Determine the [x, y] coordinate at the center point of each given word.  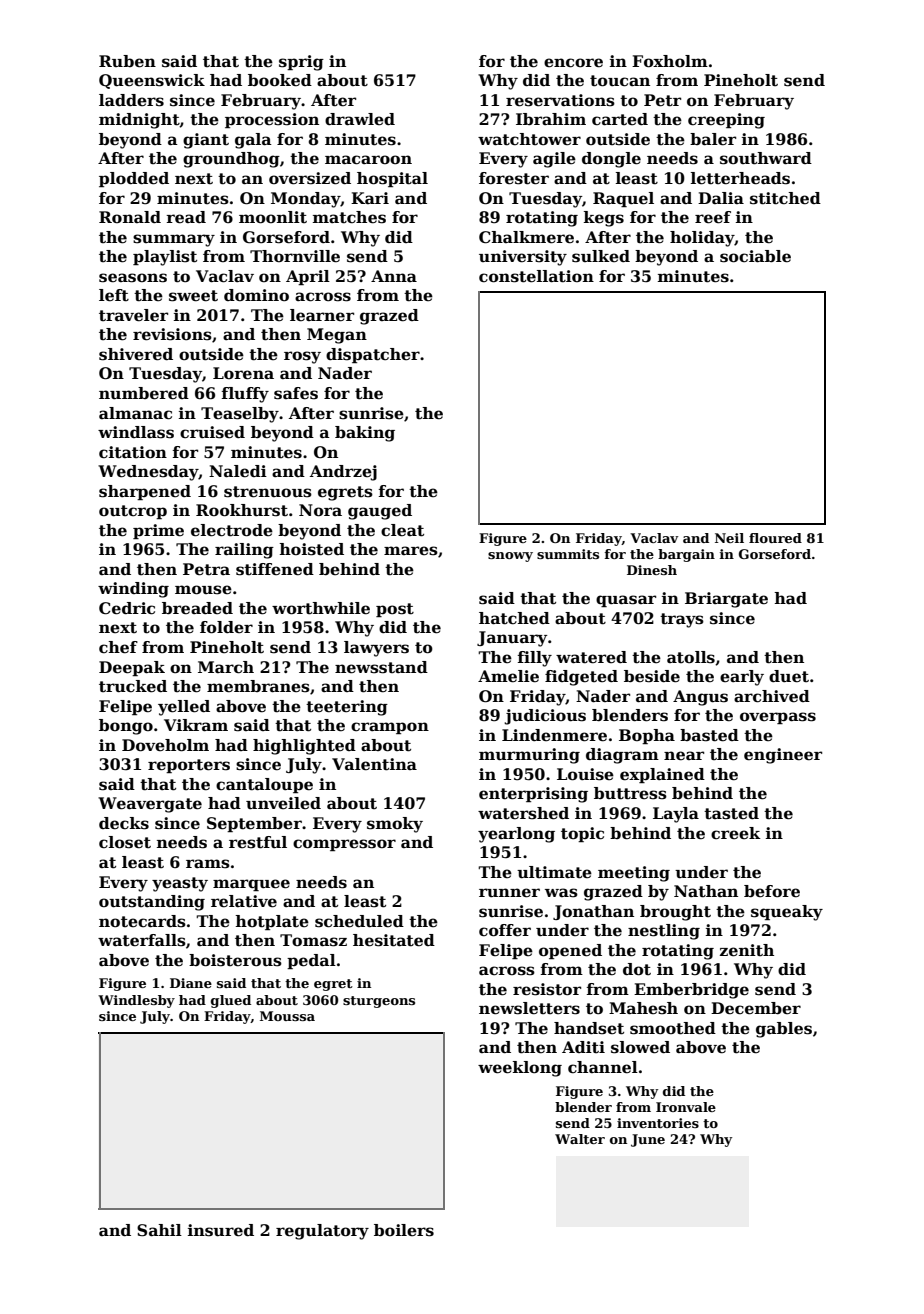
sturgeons [379, 1002]
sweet [193, 296]
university [523, 258]
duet [789, 676]
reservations [560, 100]
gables [784, 1030]
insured [221, 1230]
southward [766, 158]
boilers [404, 1230]
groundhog [231, 160]
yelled [184, 708]
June [648, 1140]
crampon [390, 728]
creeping [726, 121]
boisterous [235, 960]
